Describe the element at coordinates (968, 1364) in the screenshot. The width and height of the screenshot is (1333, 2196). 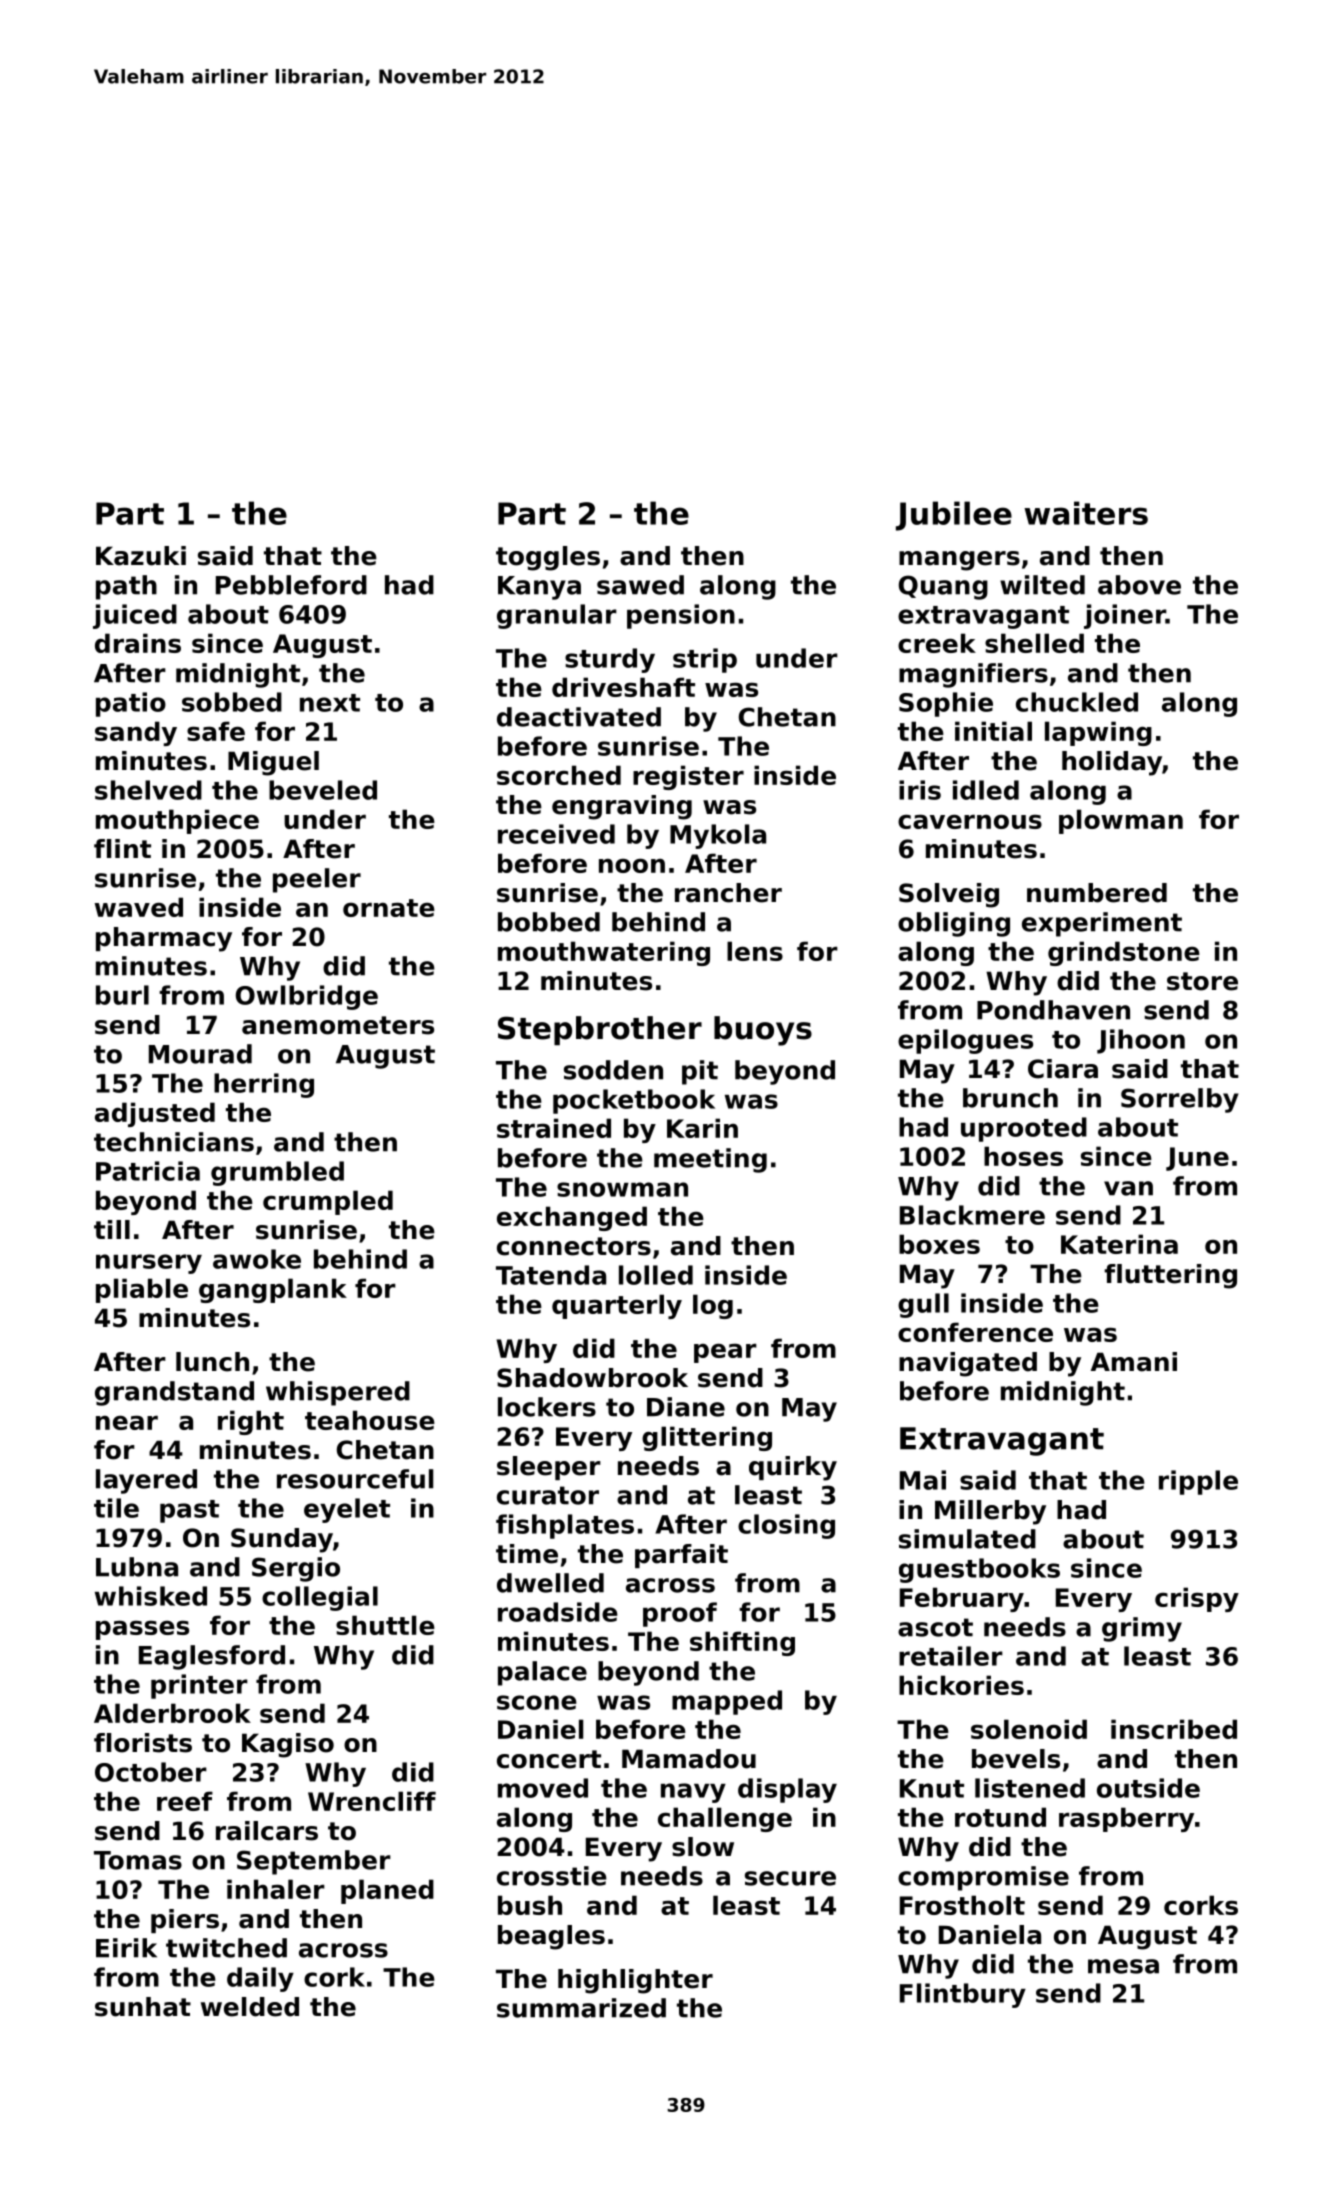
I see `navigated` at that location.
